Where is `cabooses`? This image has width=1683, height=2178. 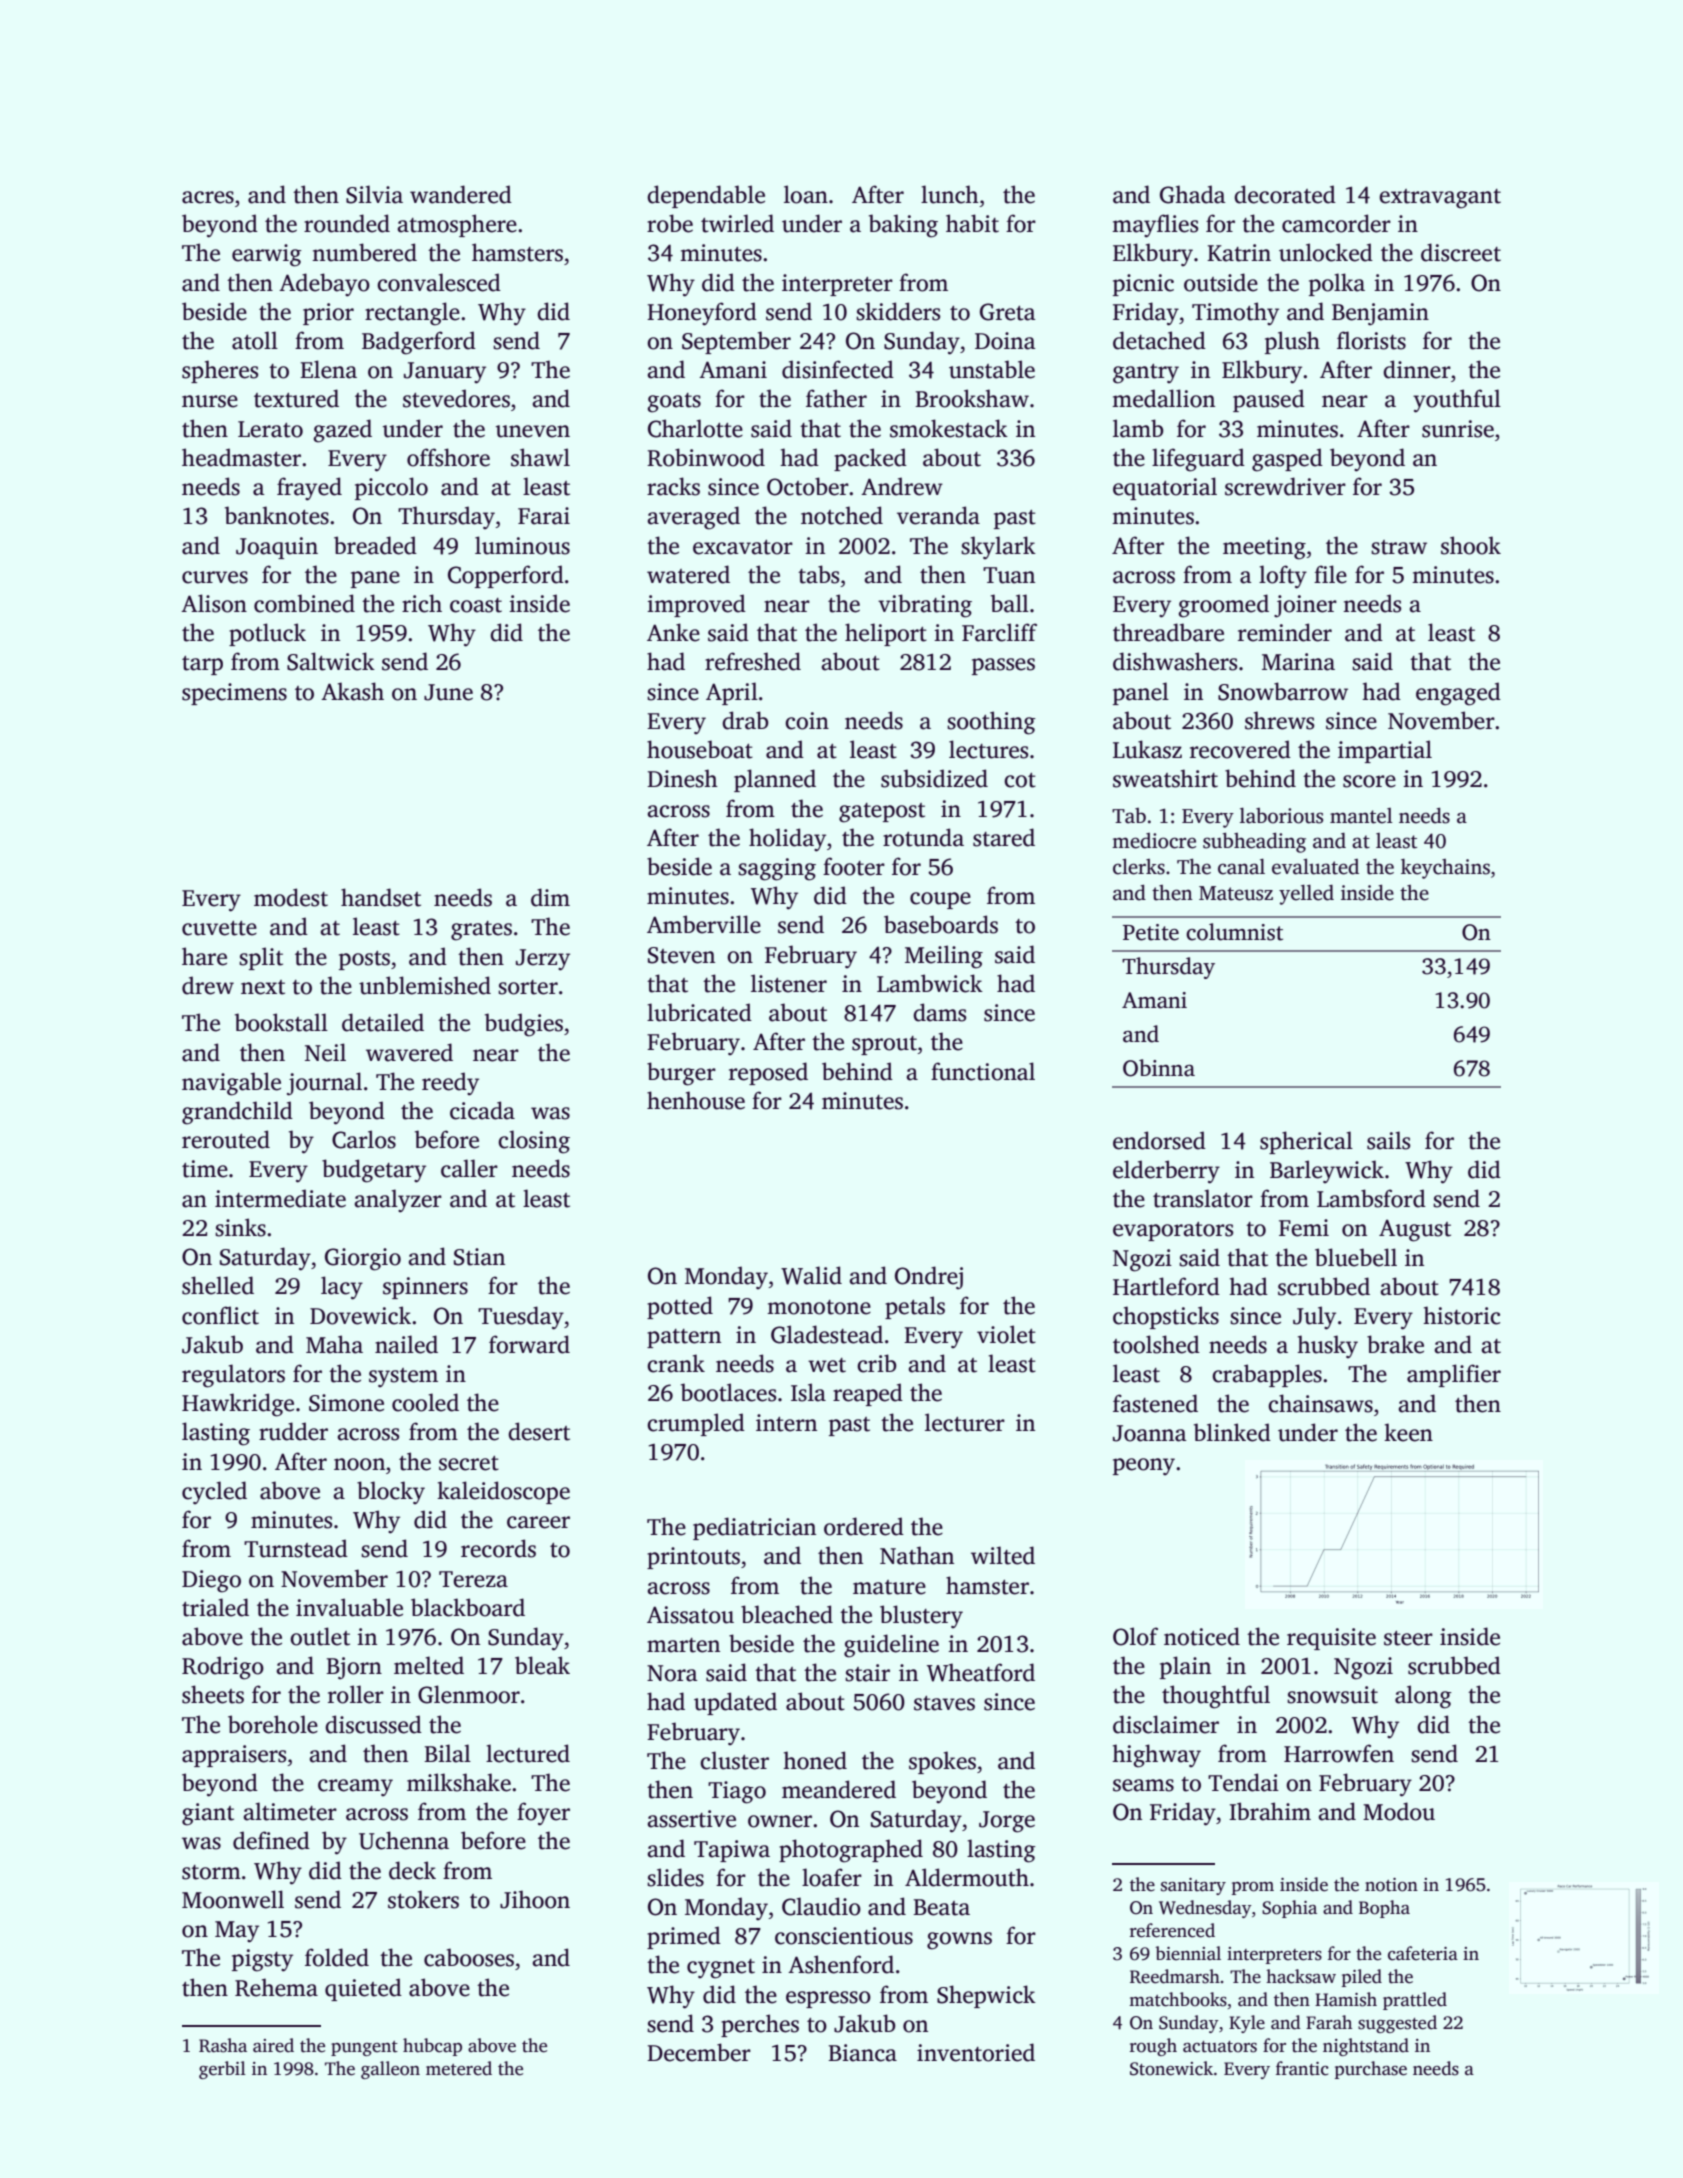
cabooses is located at coordinates (469, 1957).
